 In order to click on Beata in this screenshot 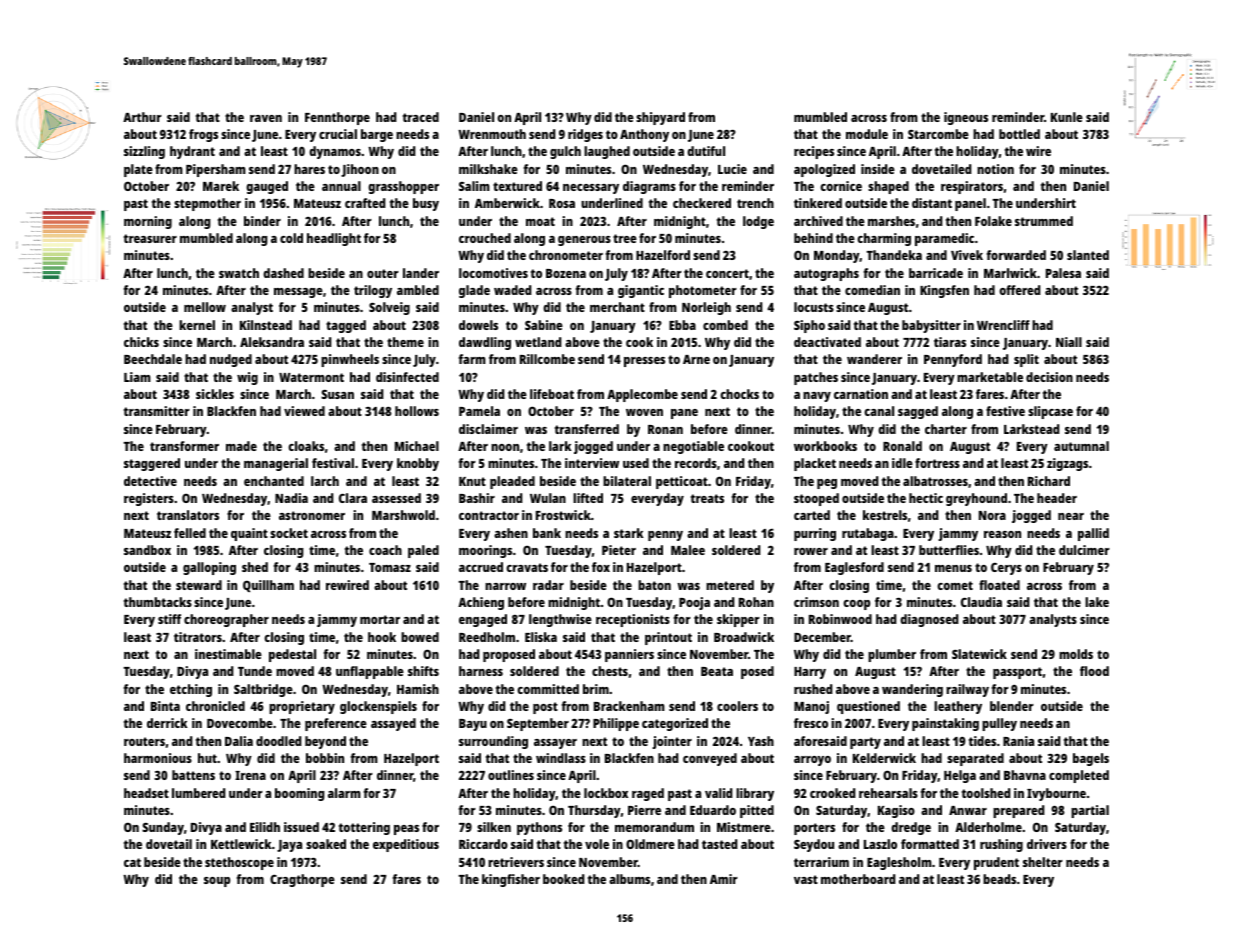, I will do `click(717, 671)`.
